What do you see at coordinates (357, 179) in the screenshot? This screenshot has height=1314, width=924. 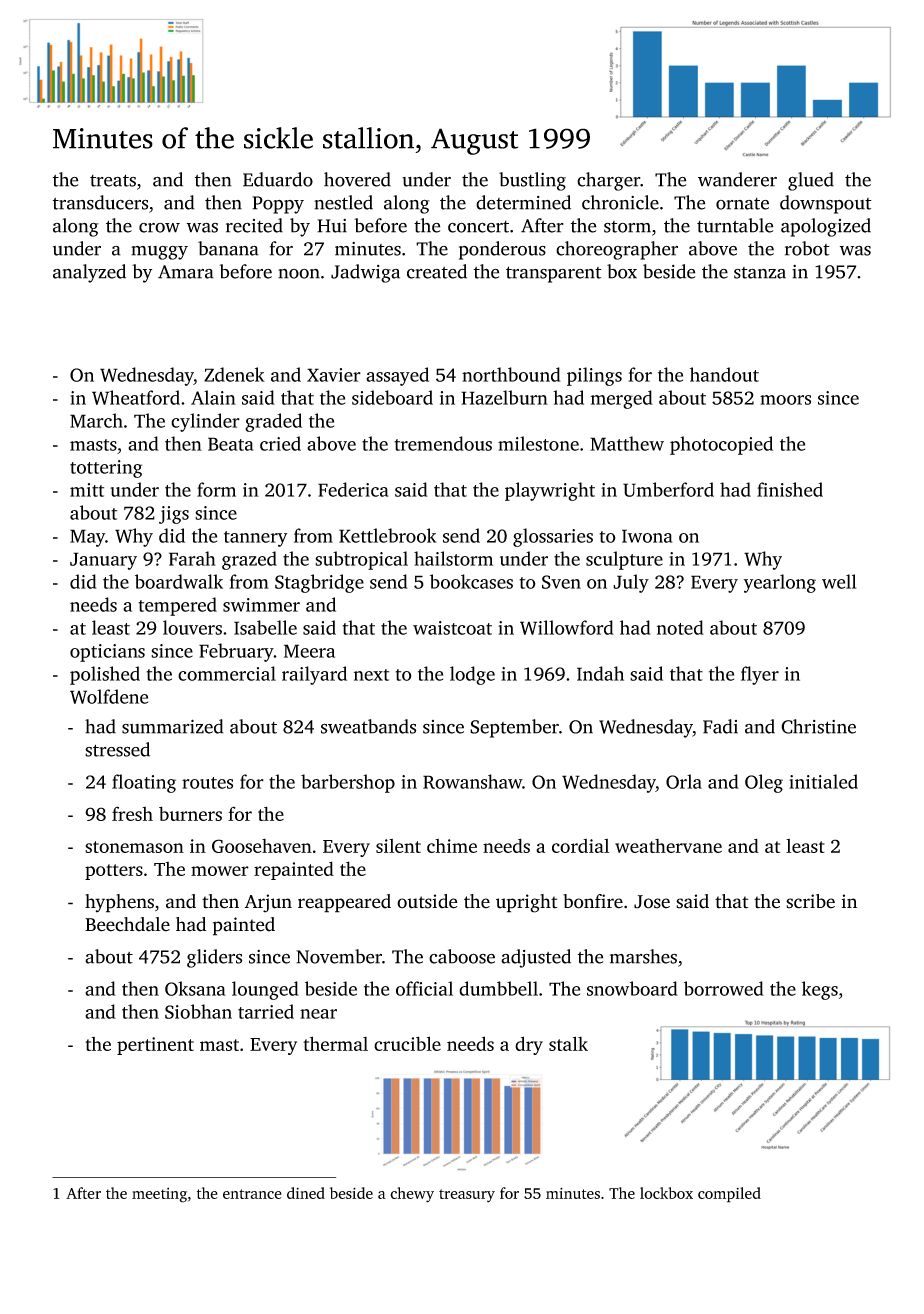 I see `hovered` at bounding box center [357, 179].
